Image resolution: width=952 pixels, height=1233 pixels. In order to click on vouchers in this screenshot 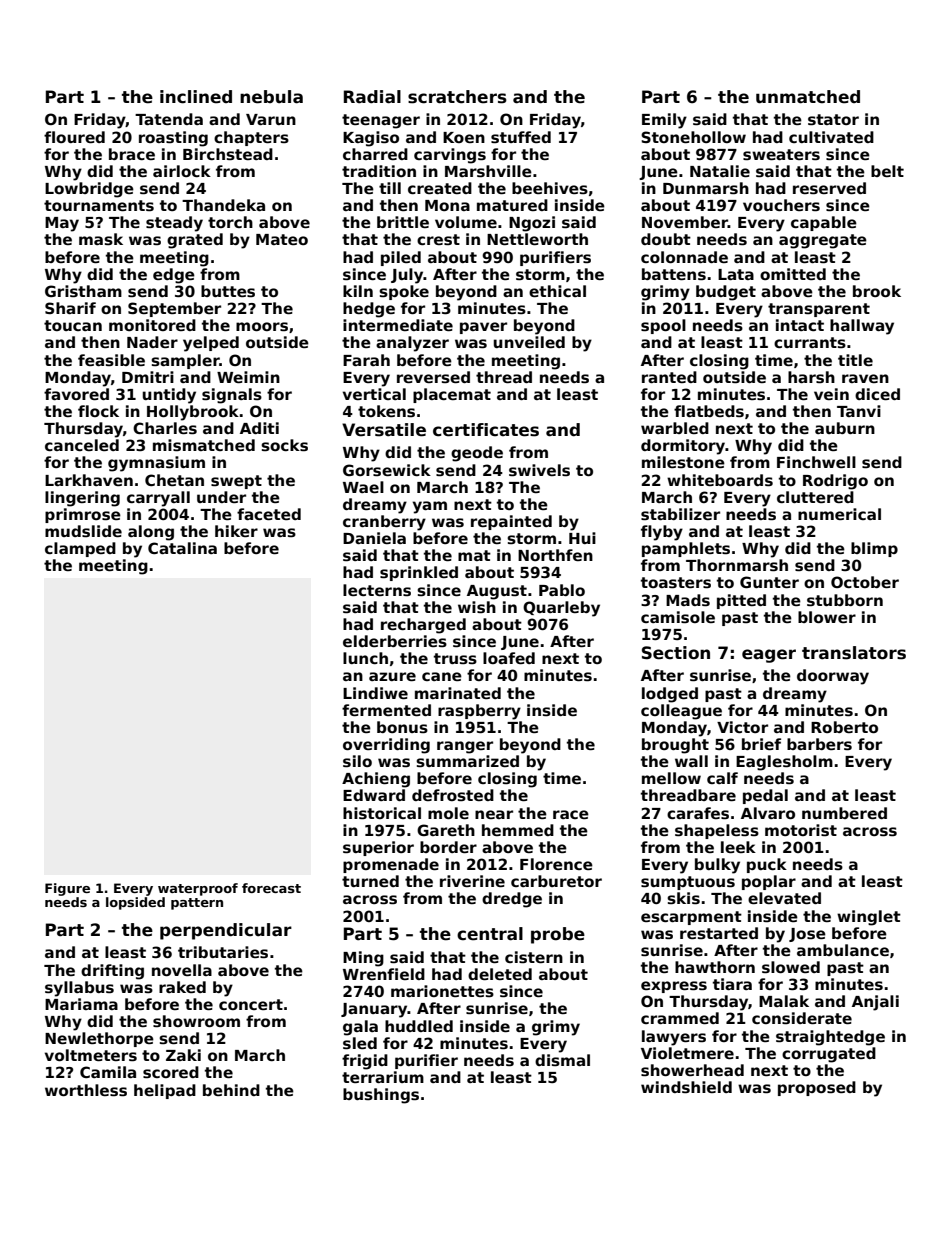, I will do `click(781, 205)`.
